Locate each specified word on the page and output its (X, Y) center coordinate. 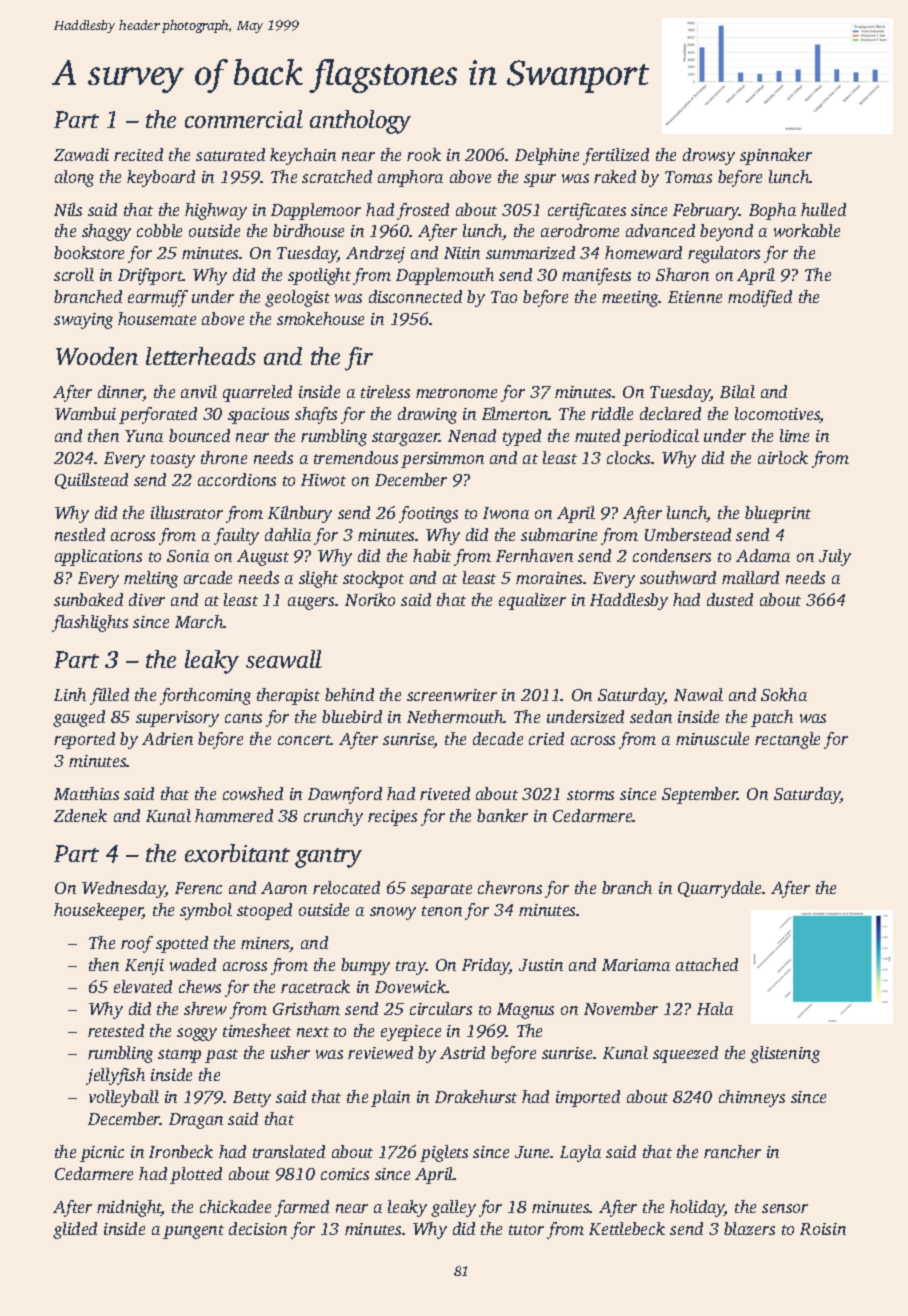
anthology (360, 122)
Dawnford (345, 795)
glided (75, 1230)
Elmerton (515, 413)
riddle (612, 413)
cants (243, 718)
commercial (244, 119)
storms (590, 795)
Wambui (85, 413)
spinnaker (776, 156)
